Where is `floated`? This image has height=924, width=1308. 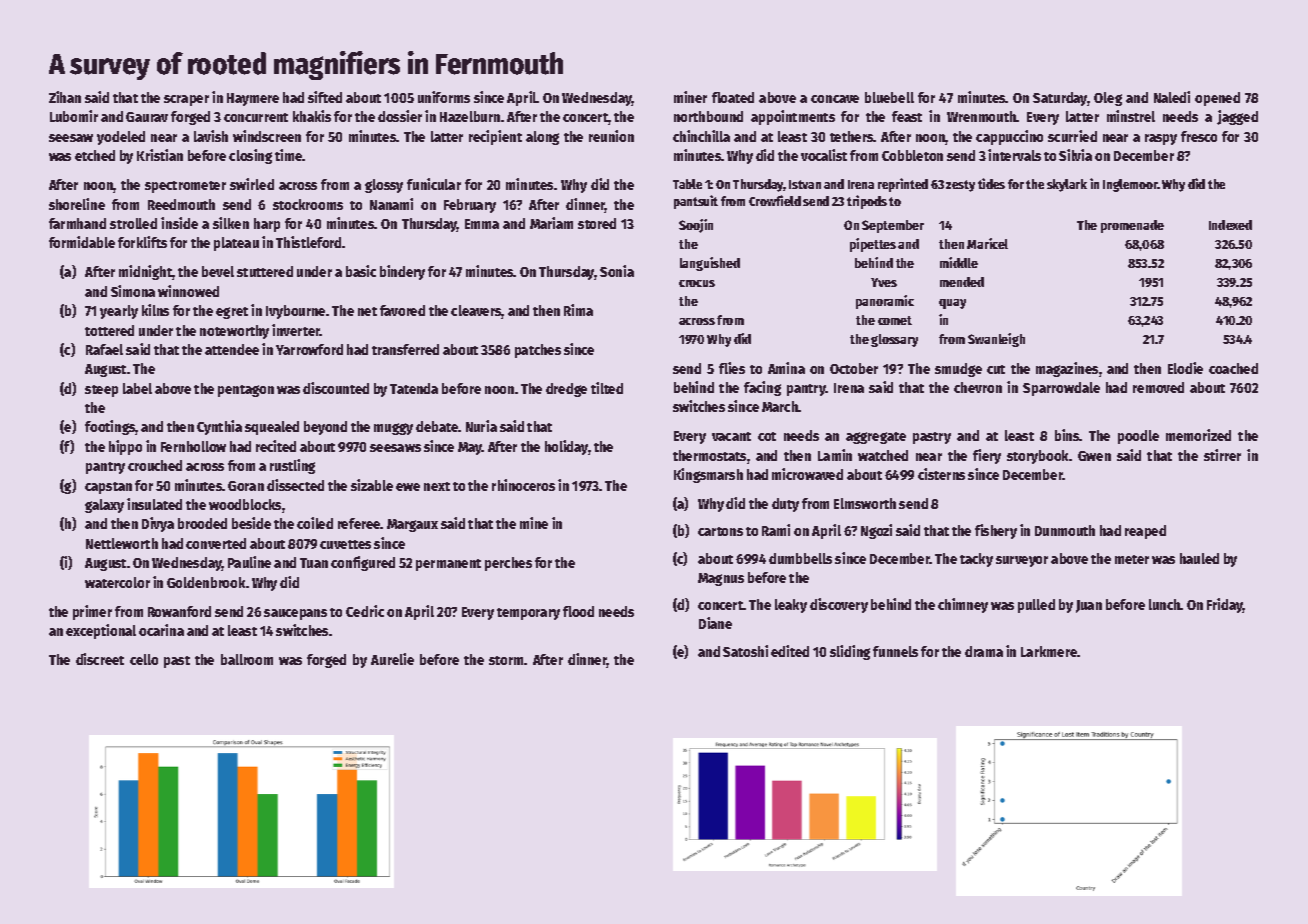 floated is located at coordinates (733, 97).
